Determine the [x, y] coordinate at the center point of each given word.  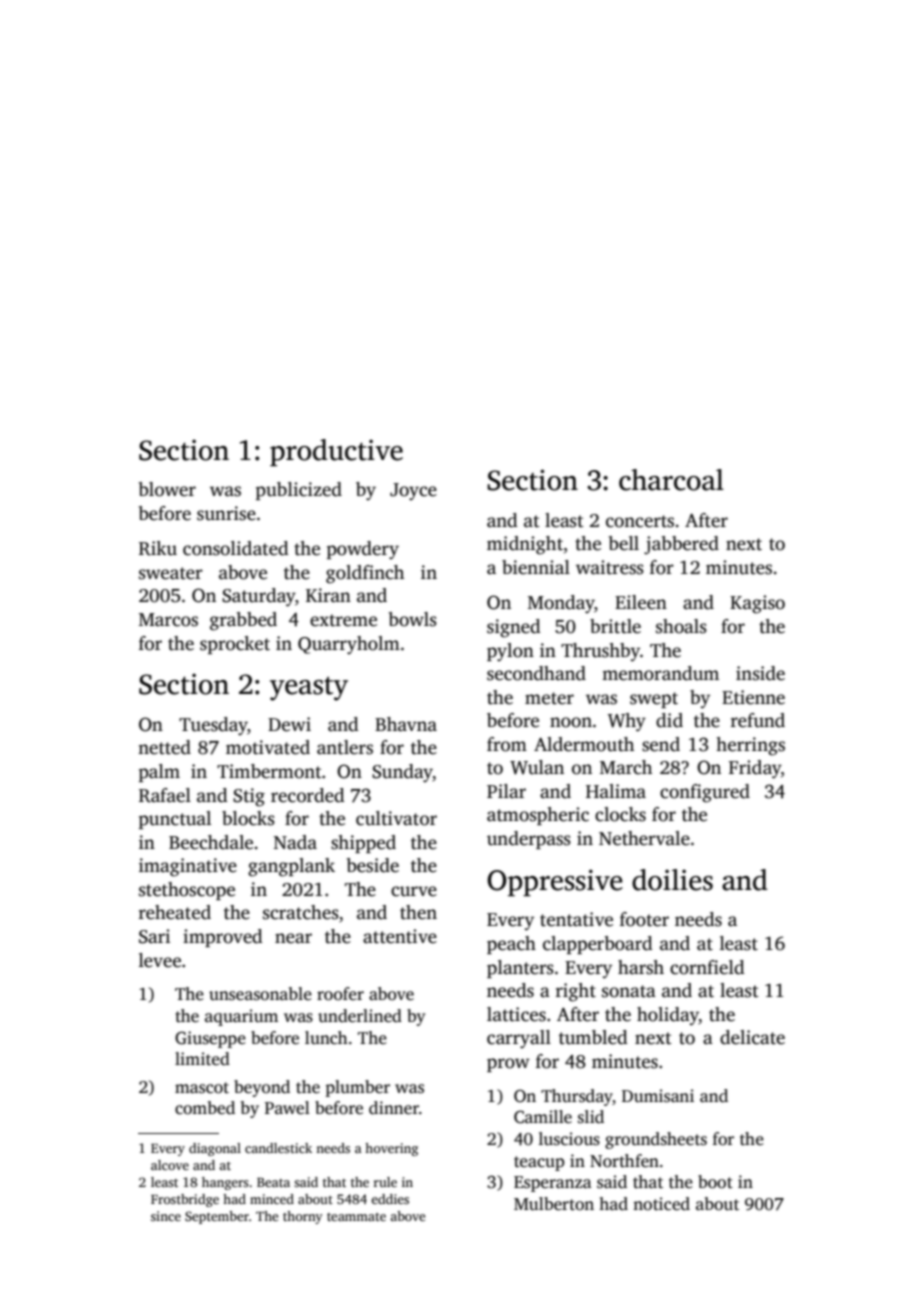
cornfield [707, 967]
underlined [360, 1016]
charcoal [671, 480]
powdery [363, 550]
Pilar [506, 791]
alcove [170, 1165]
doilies [672, 880]
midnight [525, 545]
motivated [268, 747]
